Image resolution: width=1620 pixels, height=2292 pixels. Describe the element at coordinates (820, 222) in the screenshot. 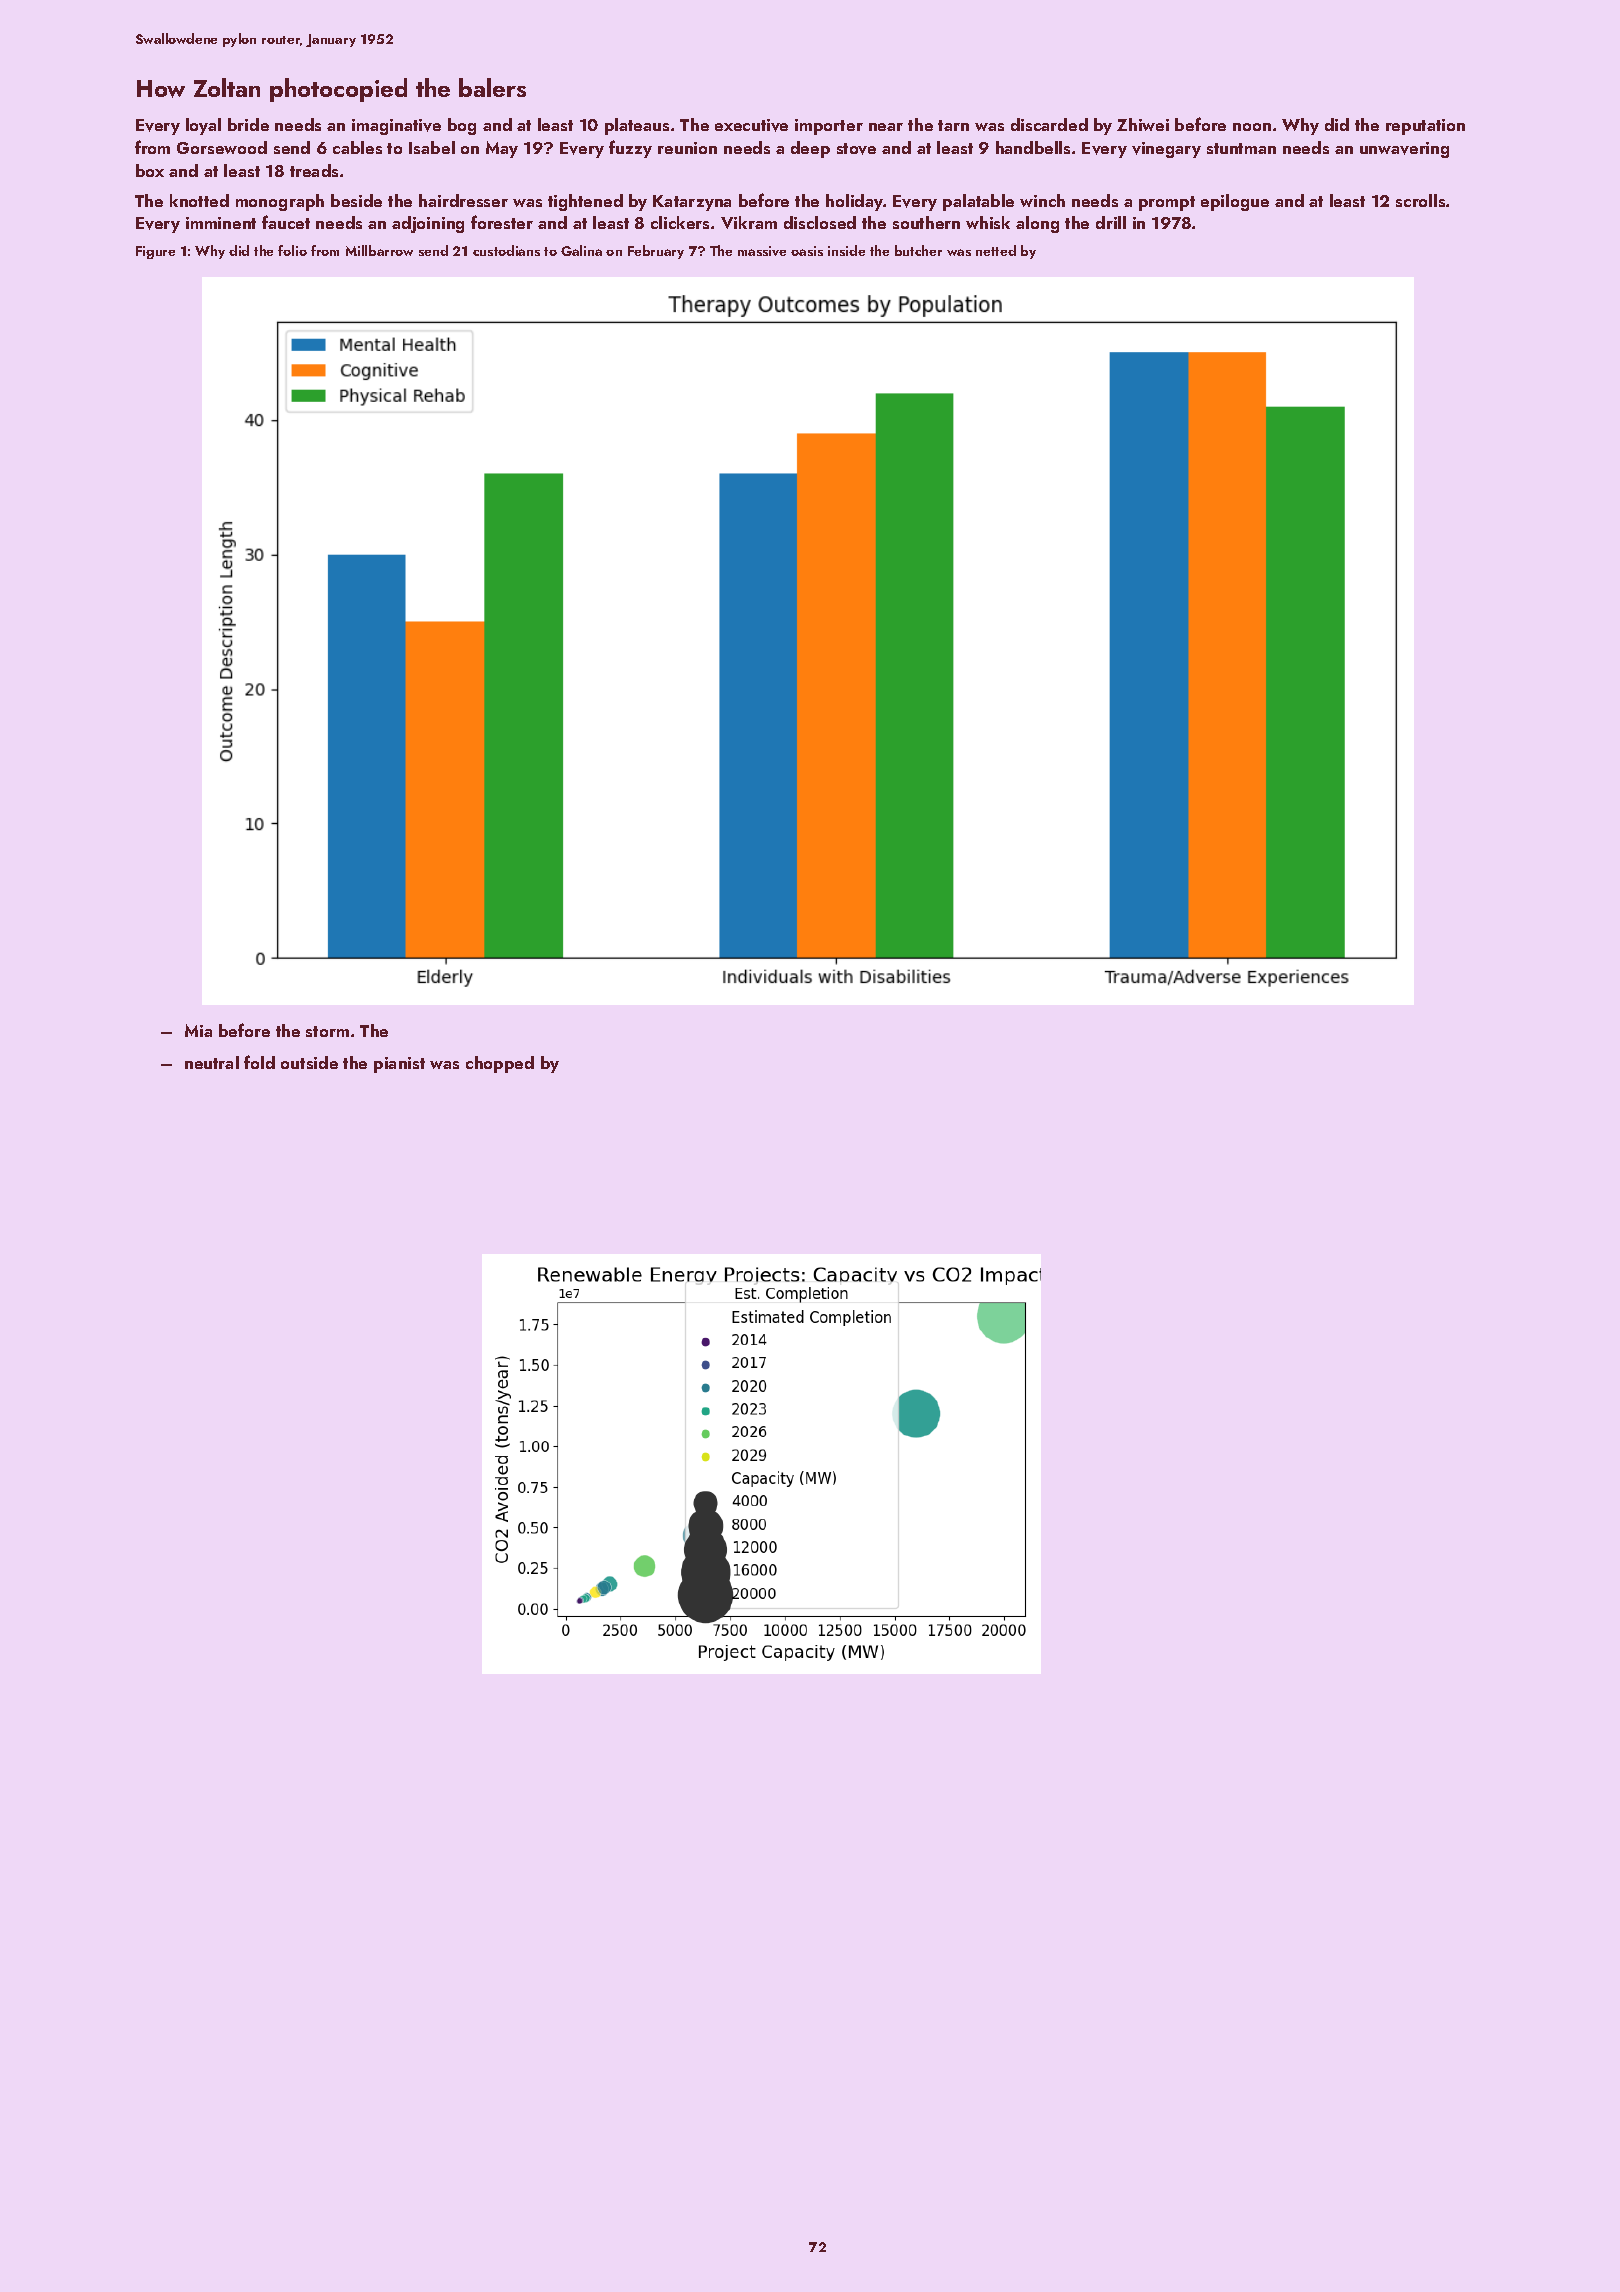

I see `disclosed` at that location.
